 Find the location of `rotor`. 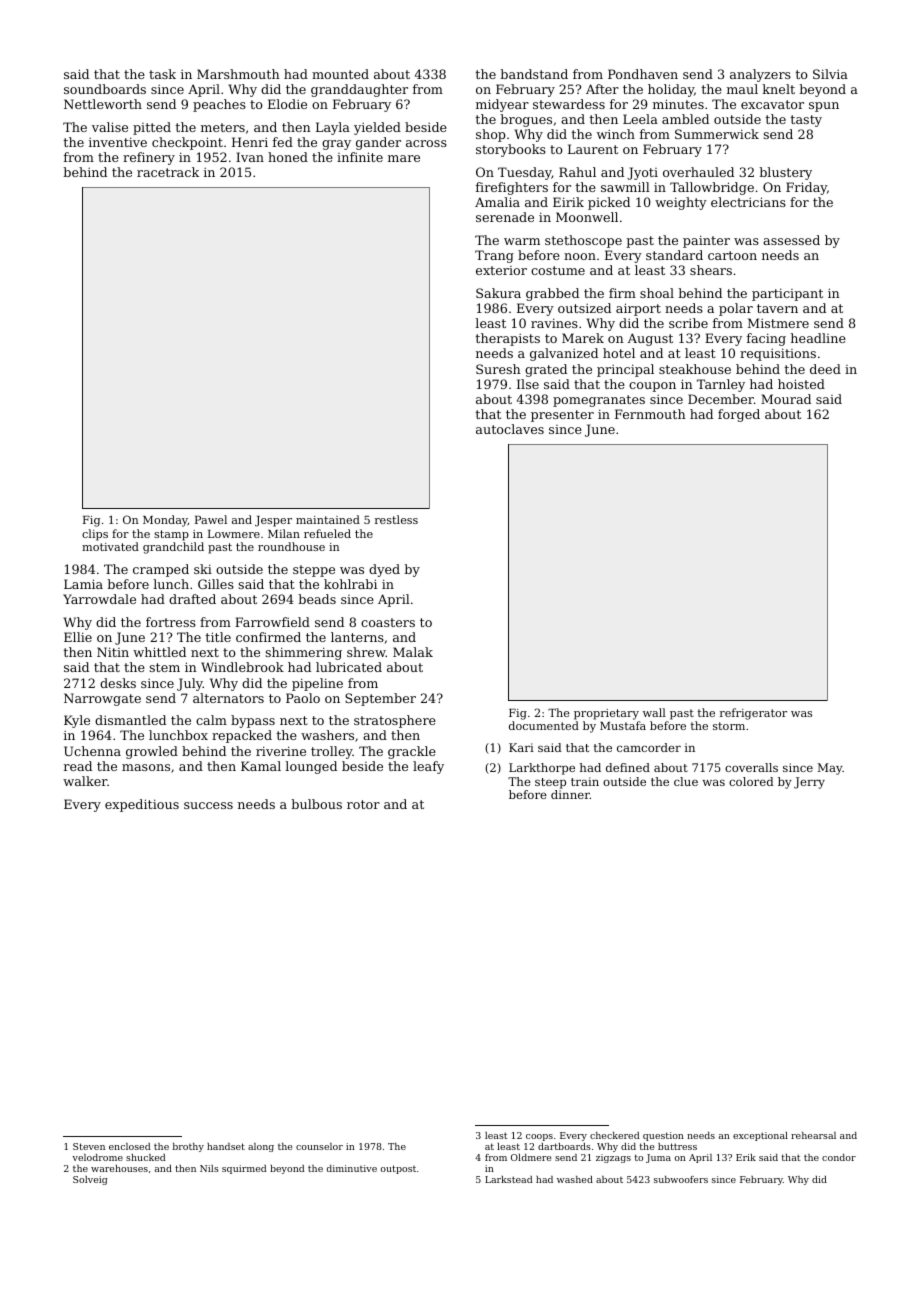

rotor is located at coordinates (363, 804).
